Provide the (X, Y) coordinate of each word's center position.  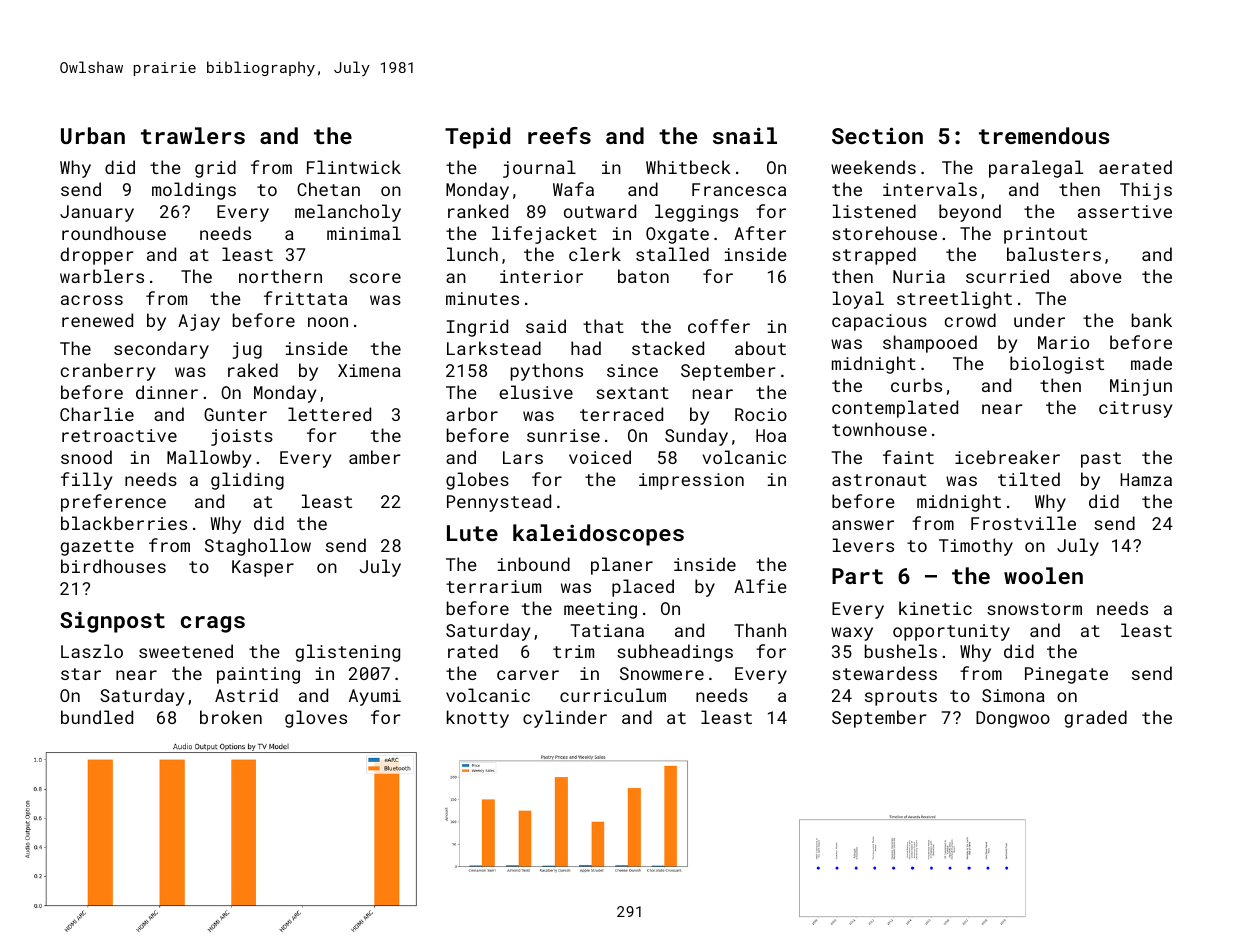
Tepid (477, 138)
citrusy (1135, 409)
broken (231, 717)
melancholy (348, 213)
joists (242, 437)
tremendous (1044, 135)
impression (691, 481)
